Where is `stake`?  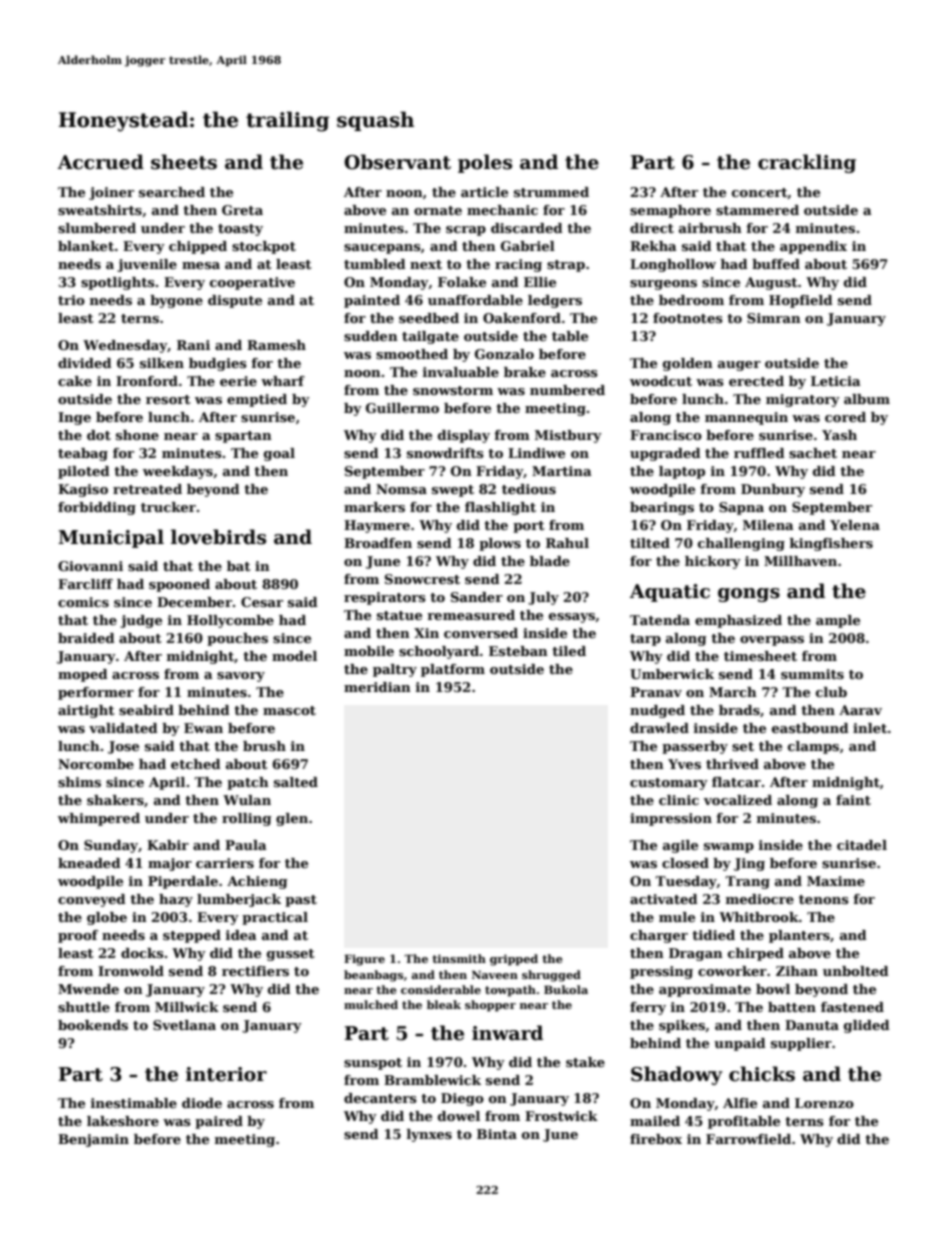
stake is located at coordinates (585, 1062).
